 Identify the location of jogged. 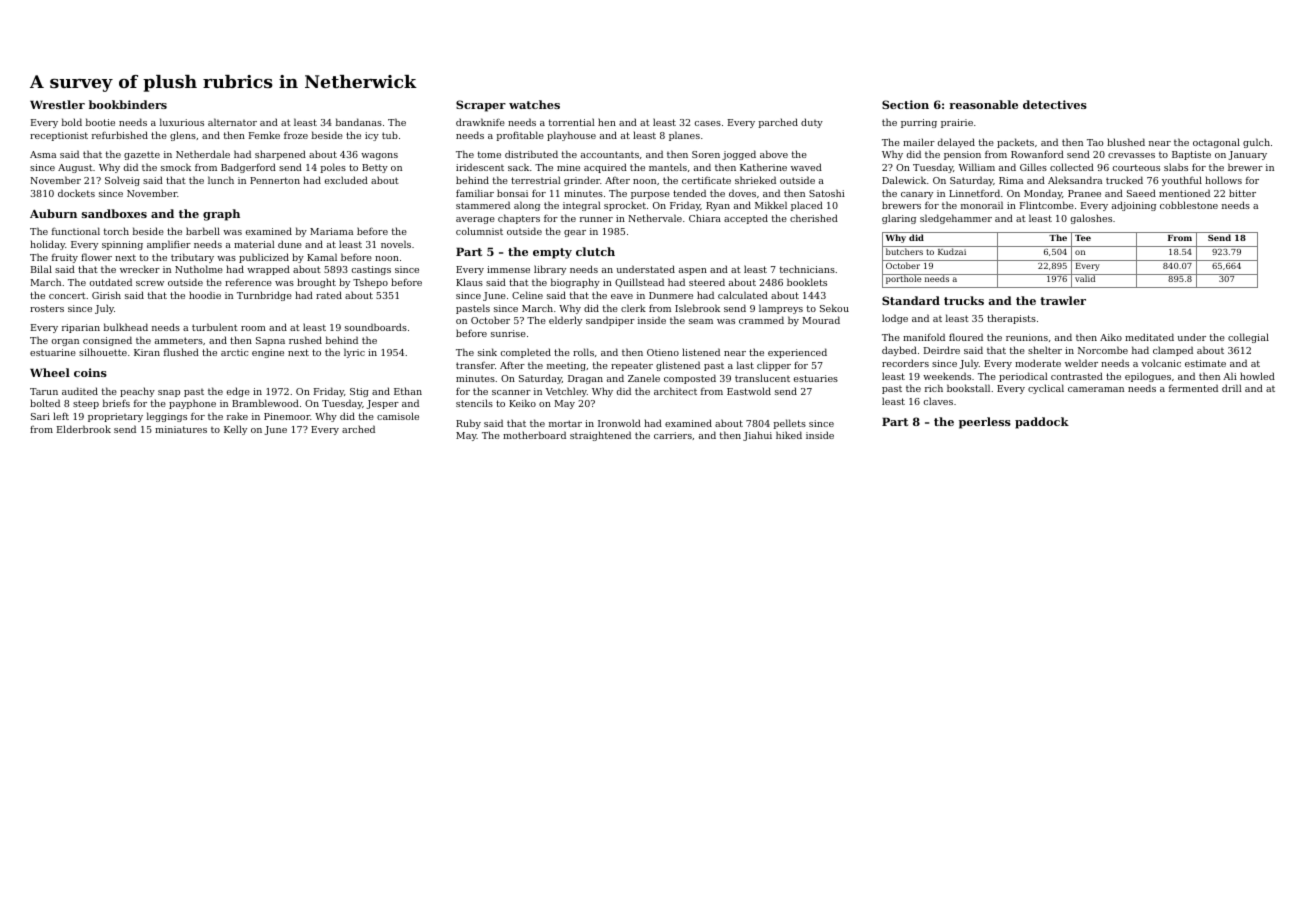
(739, 155).
